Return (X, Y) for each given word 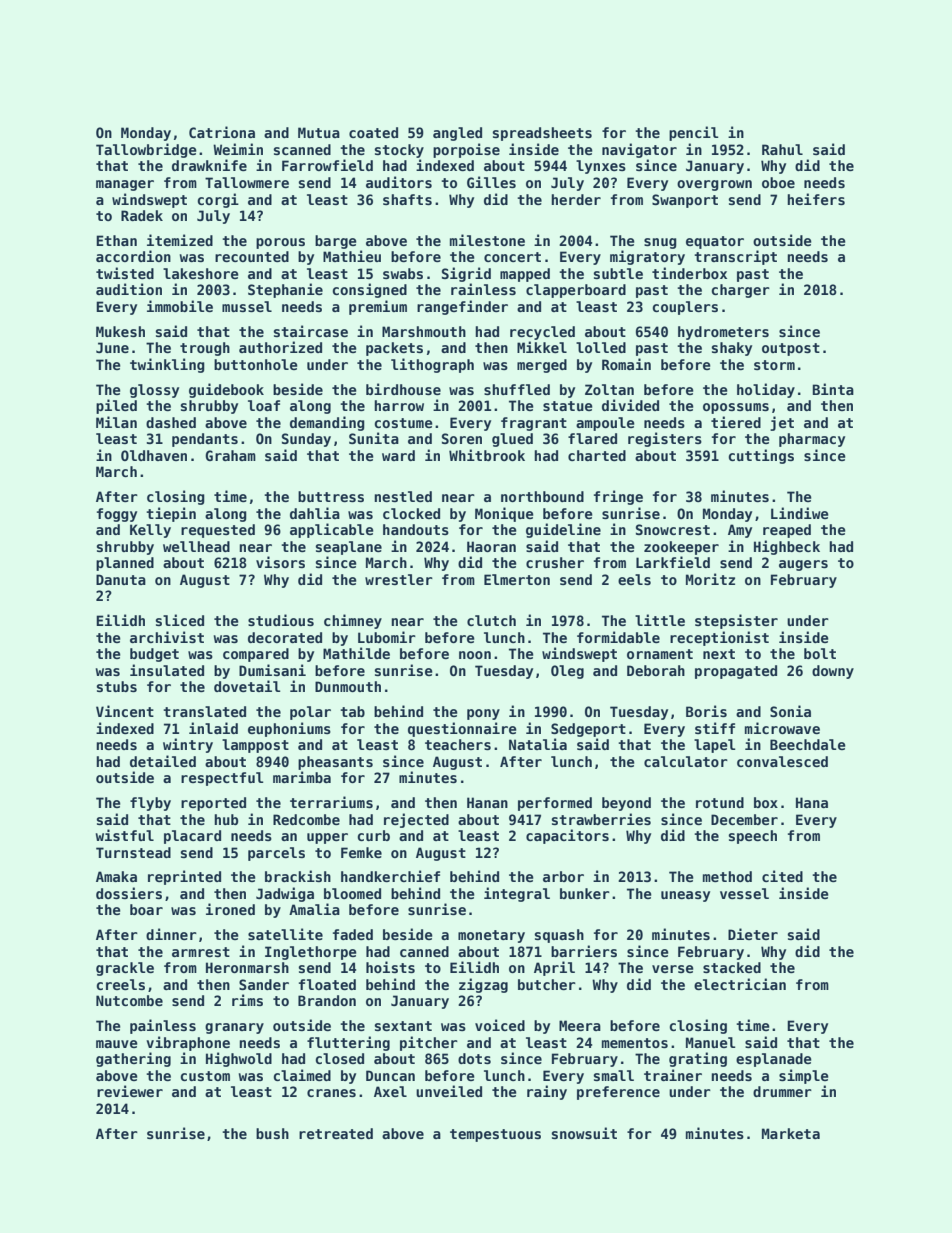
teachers (458, 744)
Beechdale (808, 744)
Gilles (491, 182)
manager (125, 185)
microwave (782, 728)
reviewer (130, 1091)
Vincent (125, 711)
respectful (222, 779)
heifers (816, 199)
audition (129, 289)
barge (336, 242)
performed (555, 804)
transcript (735, 257)
